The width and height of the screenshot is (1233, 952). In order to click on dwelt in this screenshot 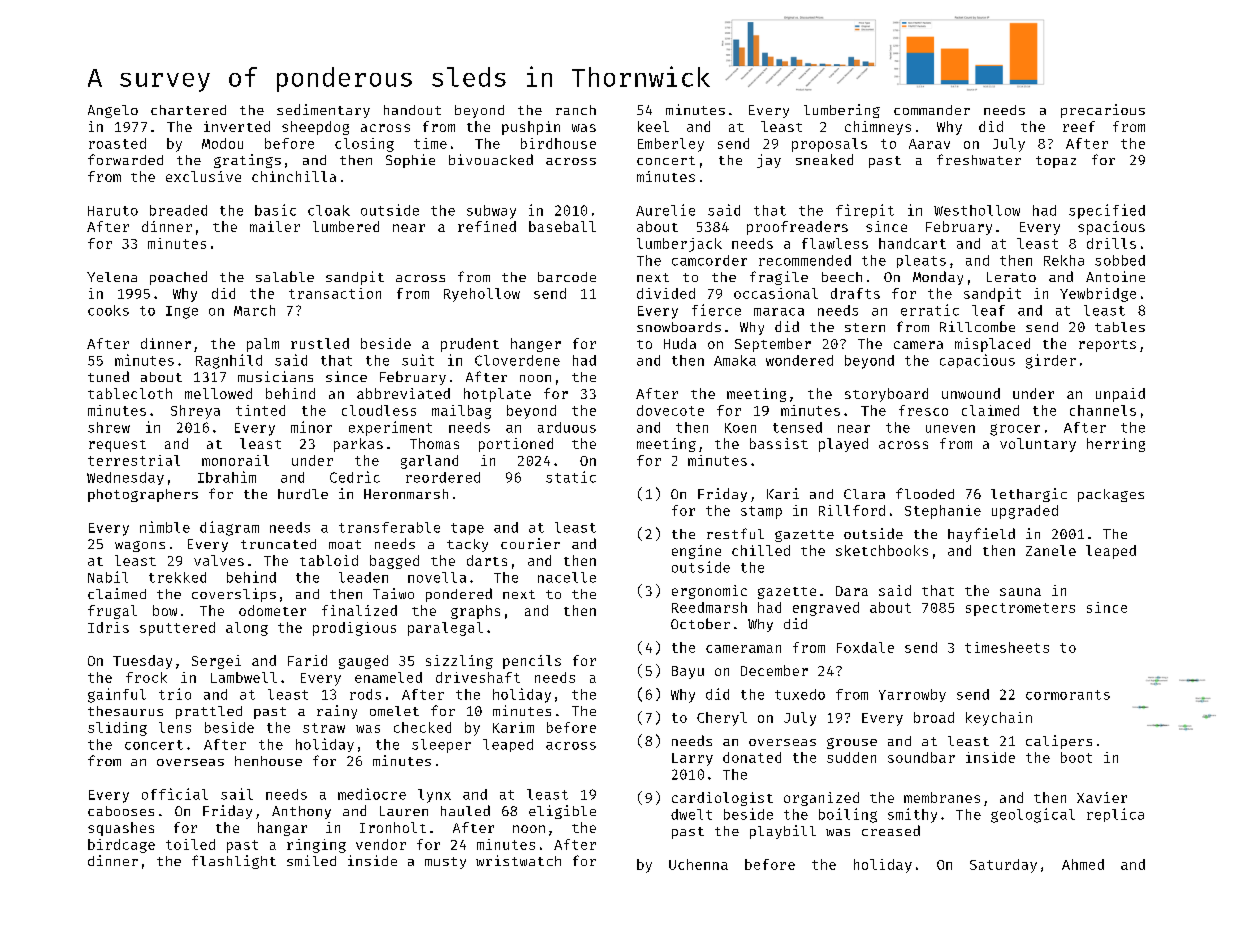, I will do `click(691, 814)`.
